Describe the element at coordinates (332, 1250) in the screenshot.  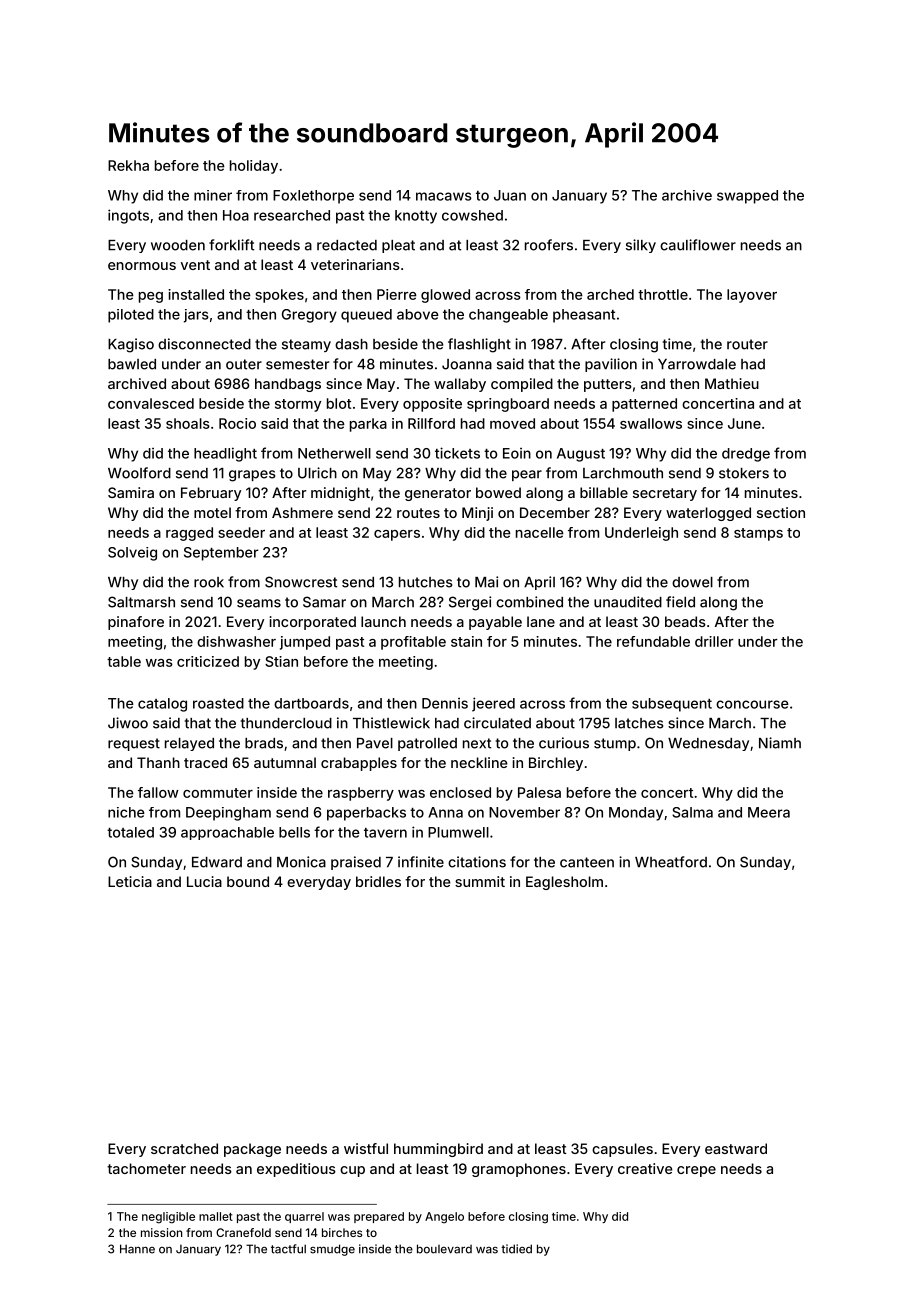
I see `smudge` at that location.
